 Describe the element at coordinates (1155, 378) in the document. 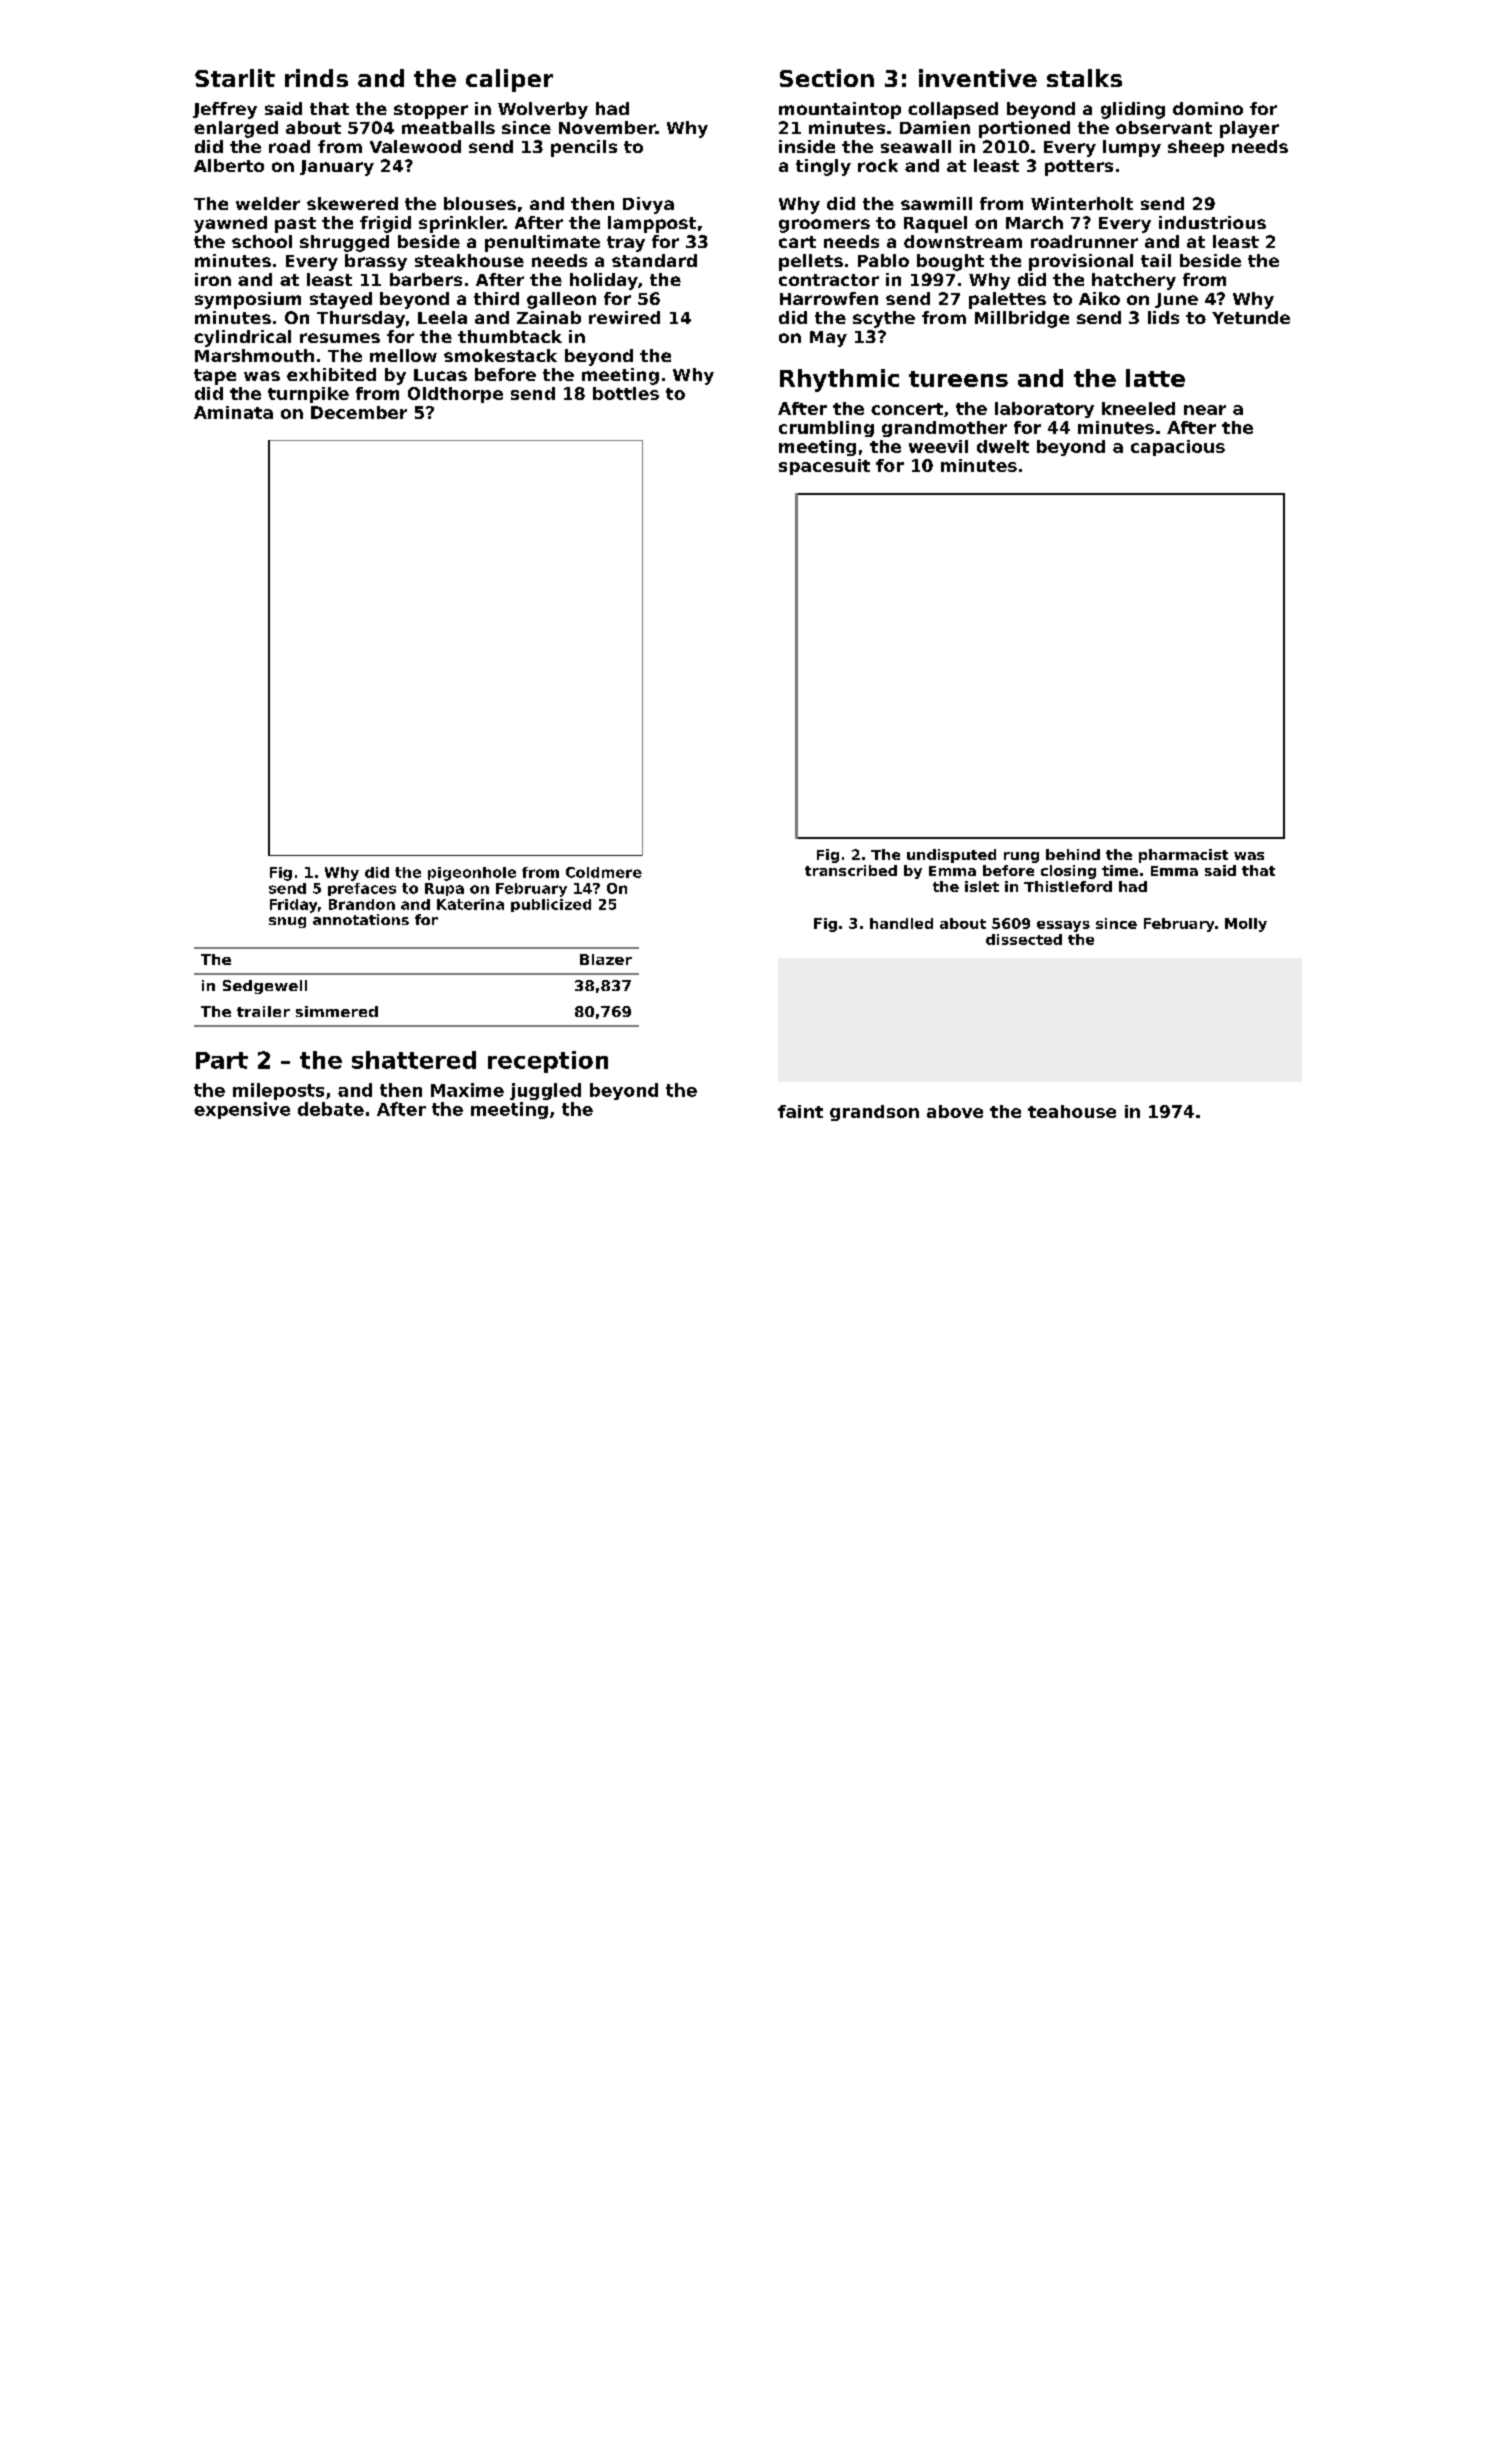

I see `latte` at that location.
